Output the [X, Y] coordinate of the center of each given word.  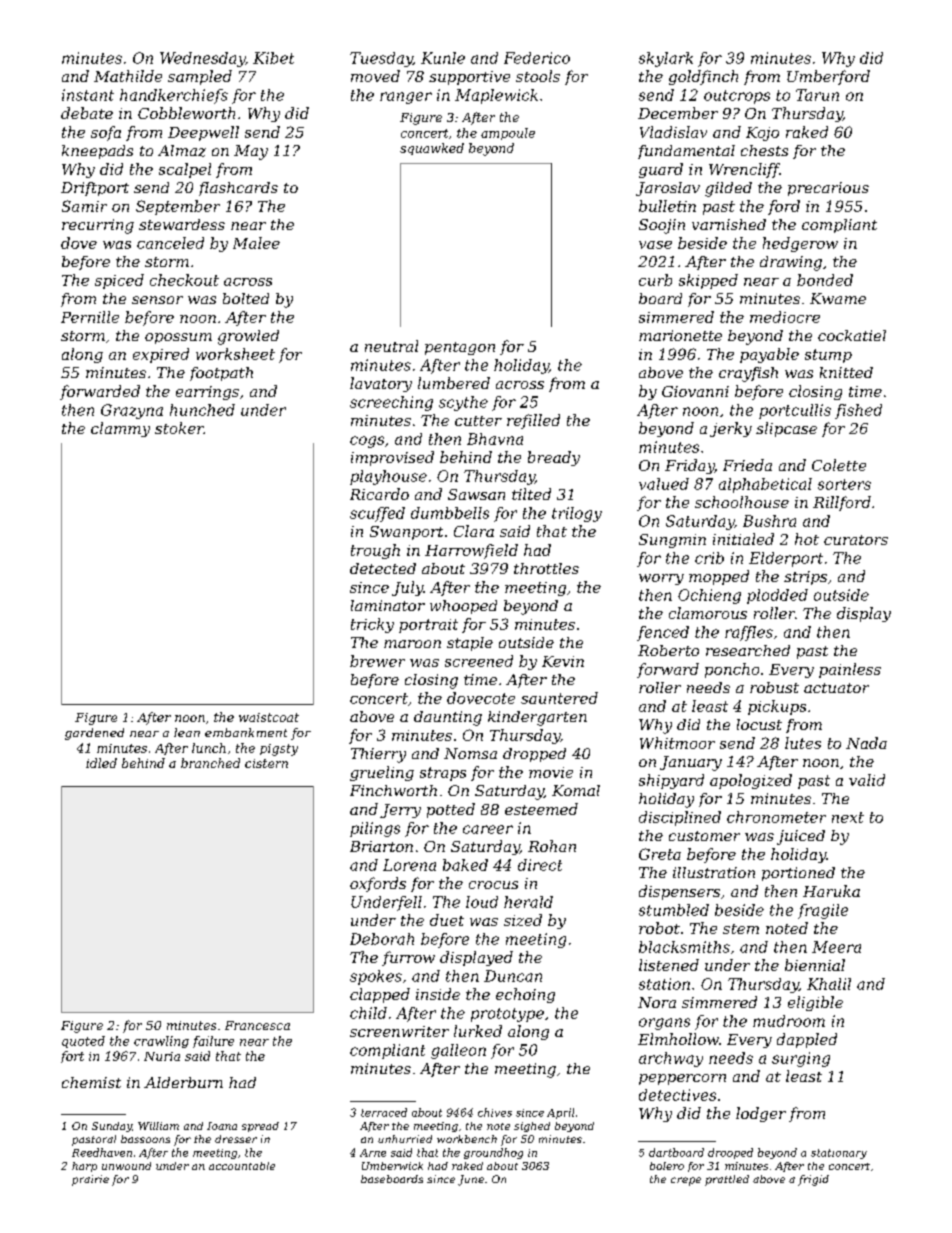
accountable [242, 1166]
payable [769, 355]
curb [655, 280]
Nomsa [470, 753]
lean [187, 732]
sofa [106, 133]
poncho [732, 670]
